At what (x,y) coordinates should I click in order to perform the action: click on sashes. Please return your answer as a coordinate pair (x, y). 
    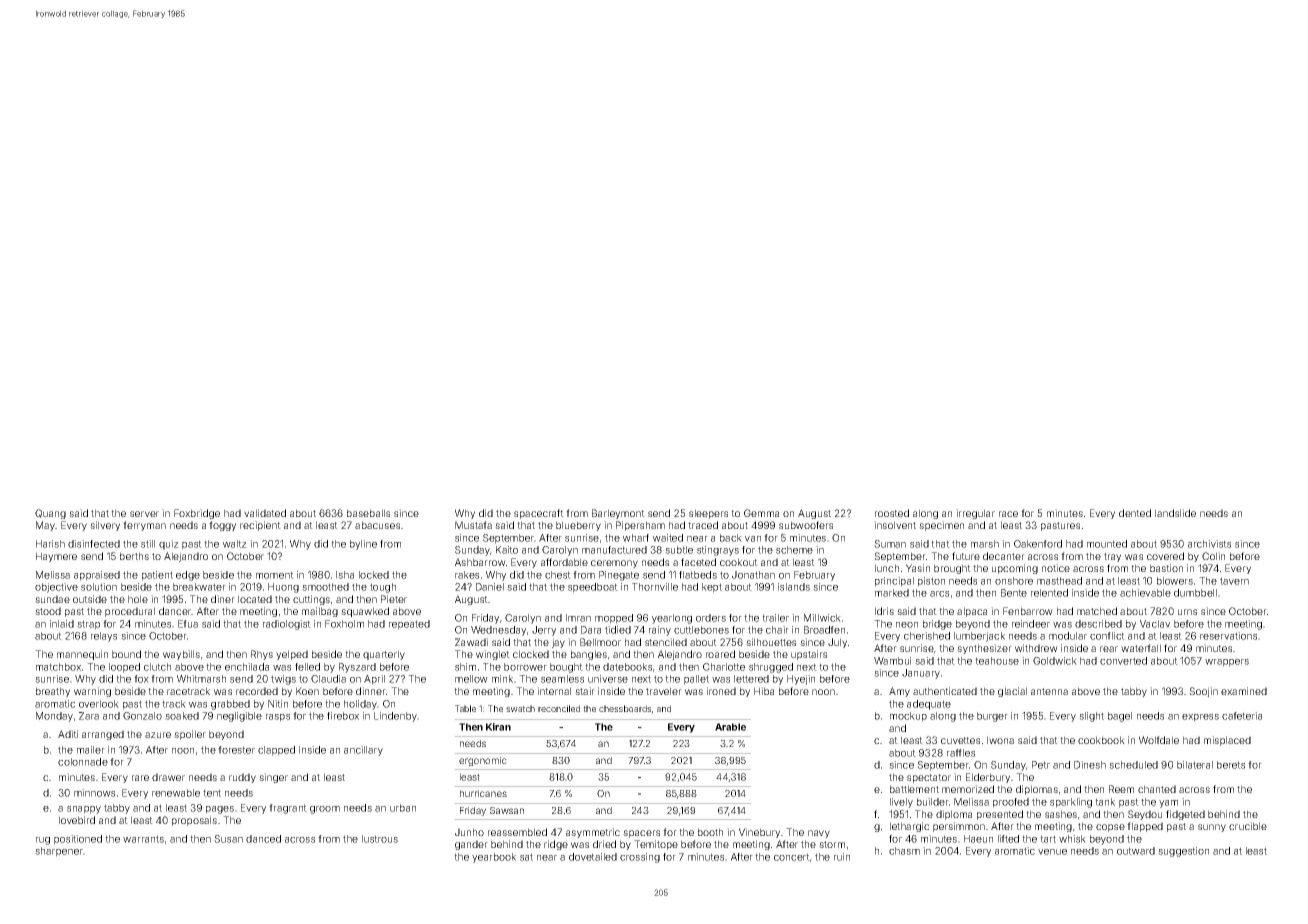
    Looking at the image, I should click on (1061, 814).
